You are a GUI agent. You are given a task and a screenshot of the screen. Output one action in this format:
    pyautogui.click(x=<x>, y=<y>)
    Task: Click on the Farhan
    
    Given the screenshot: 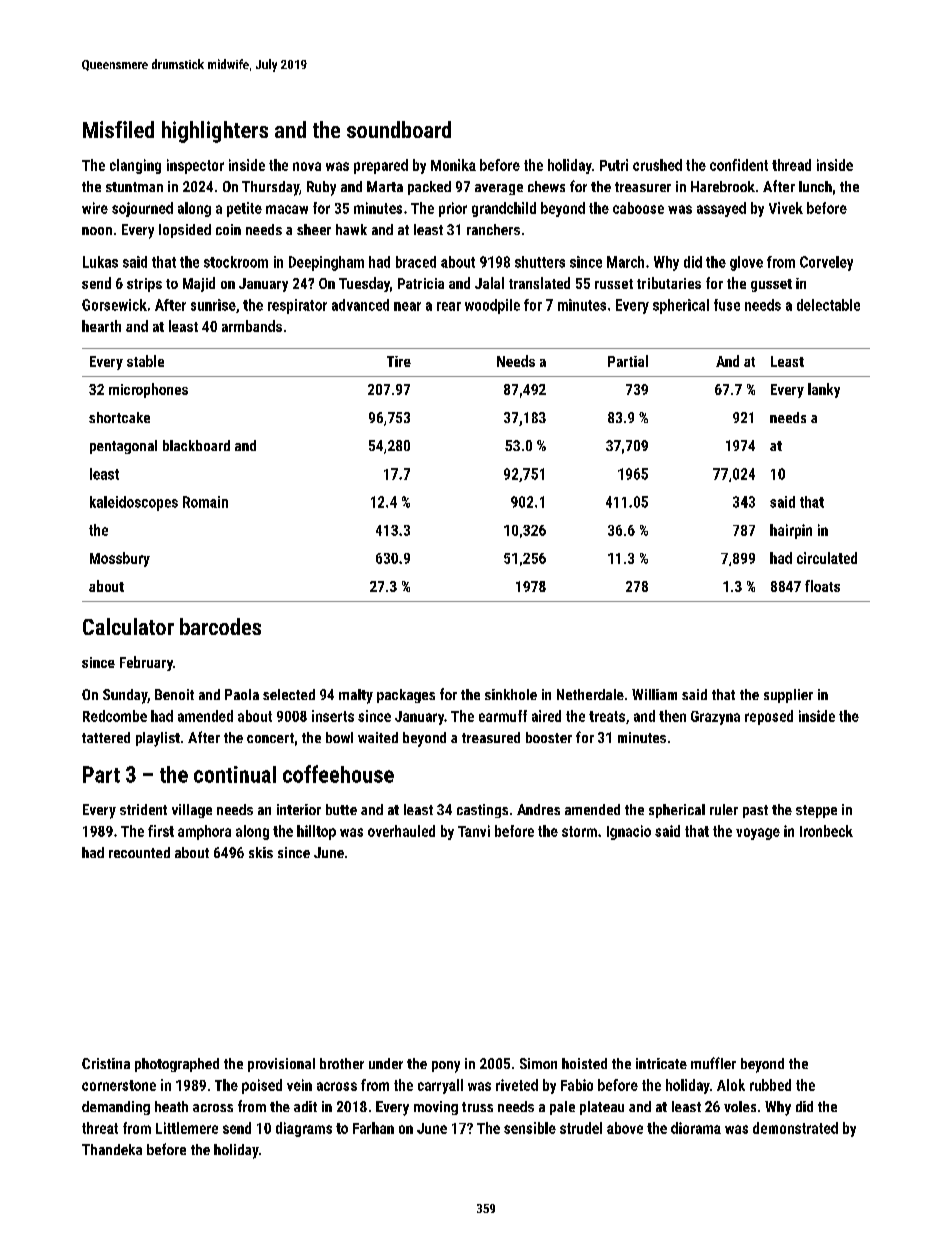 What is the action you would take?
    pyautogui.click(x=373, y=1128)
